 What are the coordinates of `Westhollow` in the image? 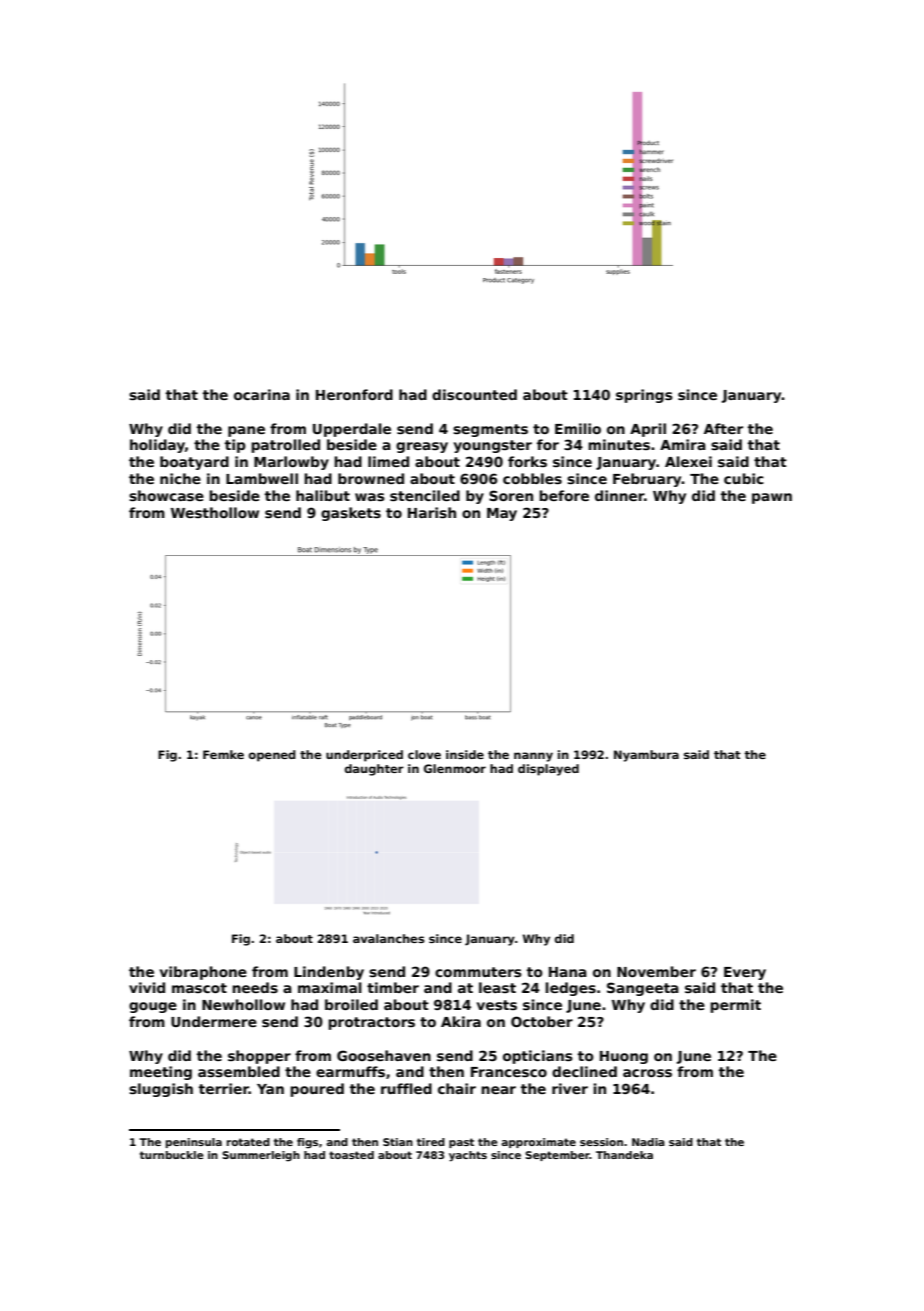 It's located at (215, 512).
